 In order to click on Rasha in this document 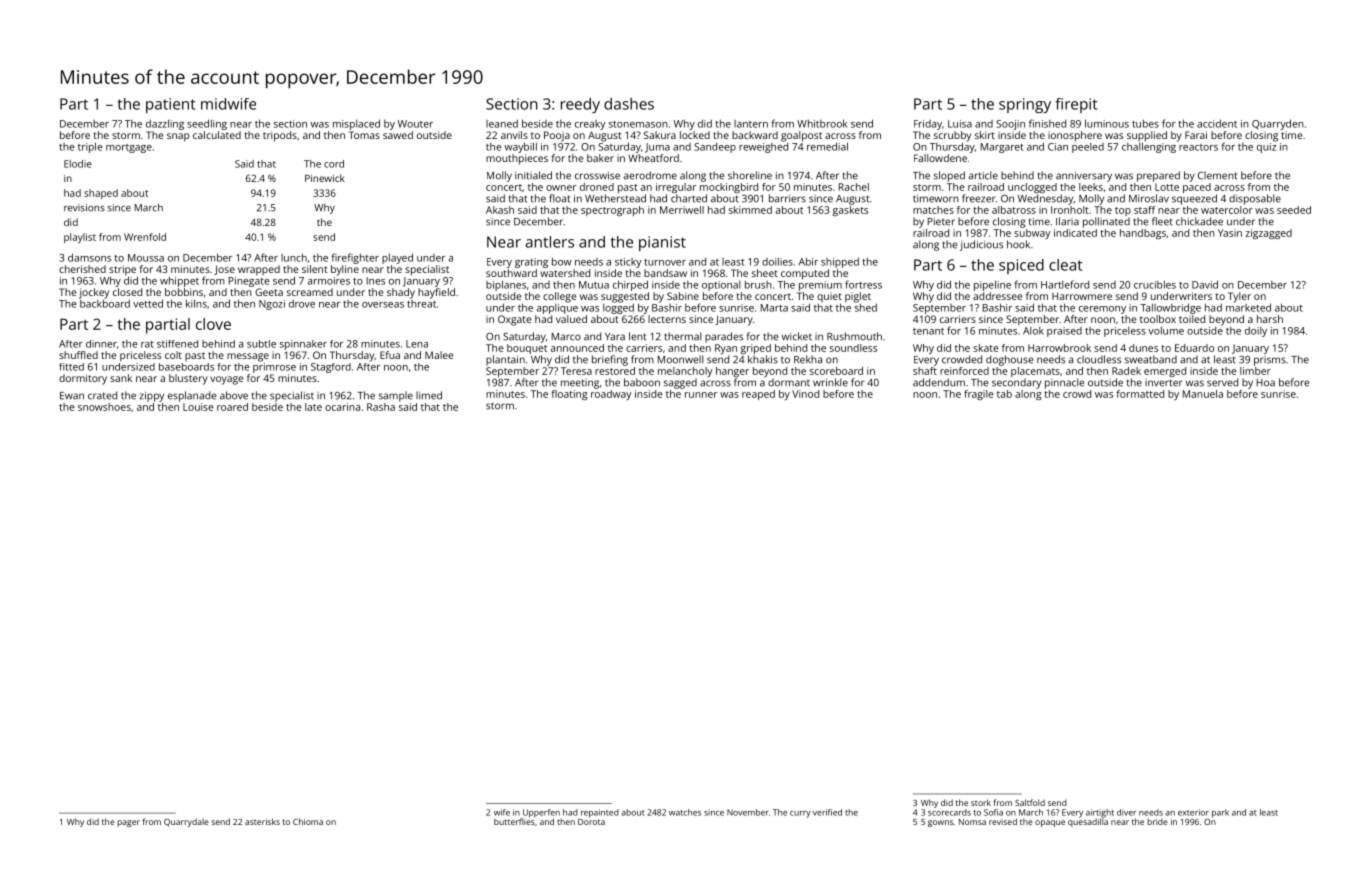, I will do `click(381, 407)`.
